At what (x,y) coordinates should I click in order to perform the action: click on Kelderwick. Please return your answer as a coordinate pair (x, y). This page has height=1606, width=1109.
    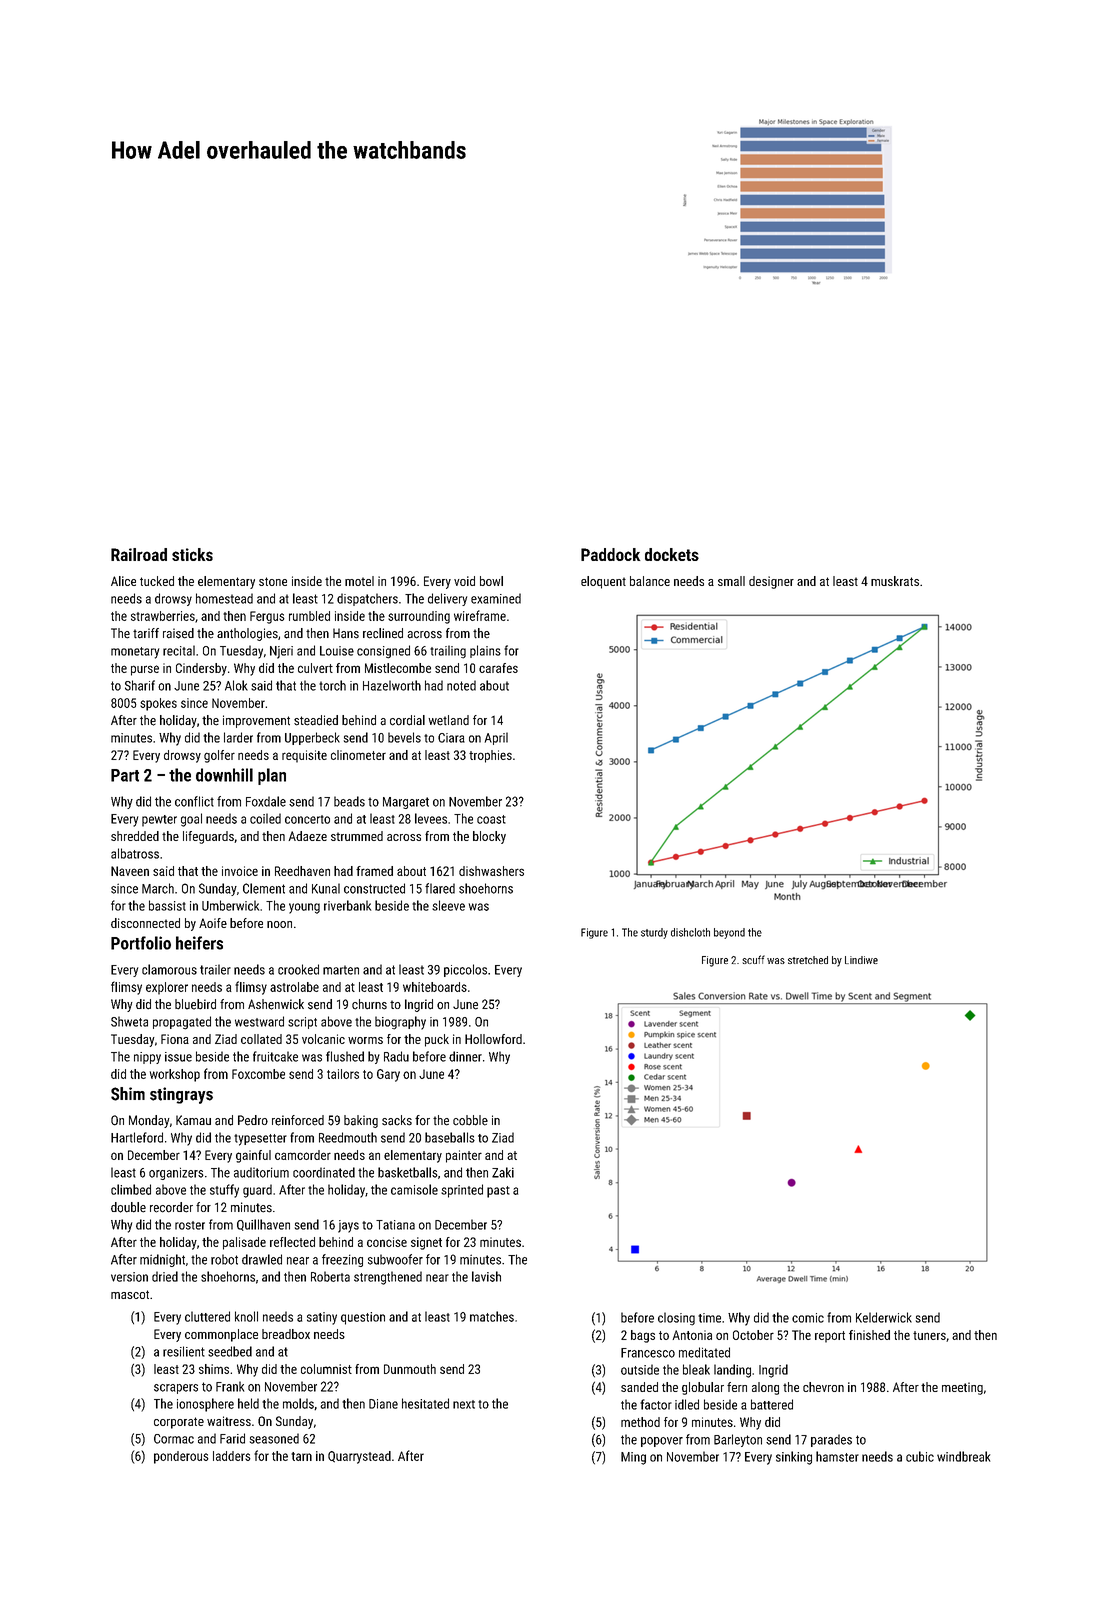
    Looking at the image, I should click on (884, 1317).
